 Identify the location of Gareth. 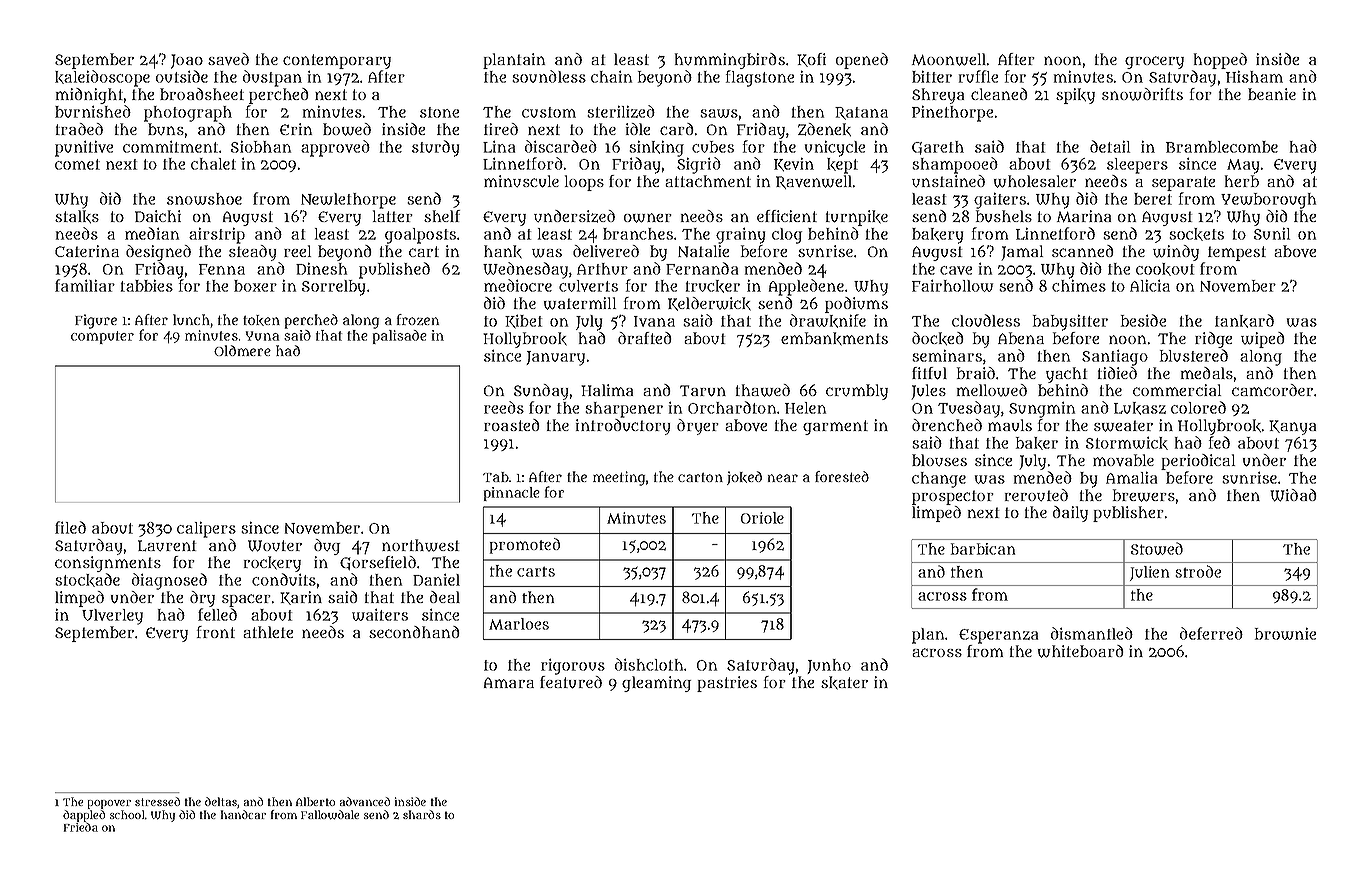
(938, 148).
